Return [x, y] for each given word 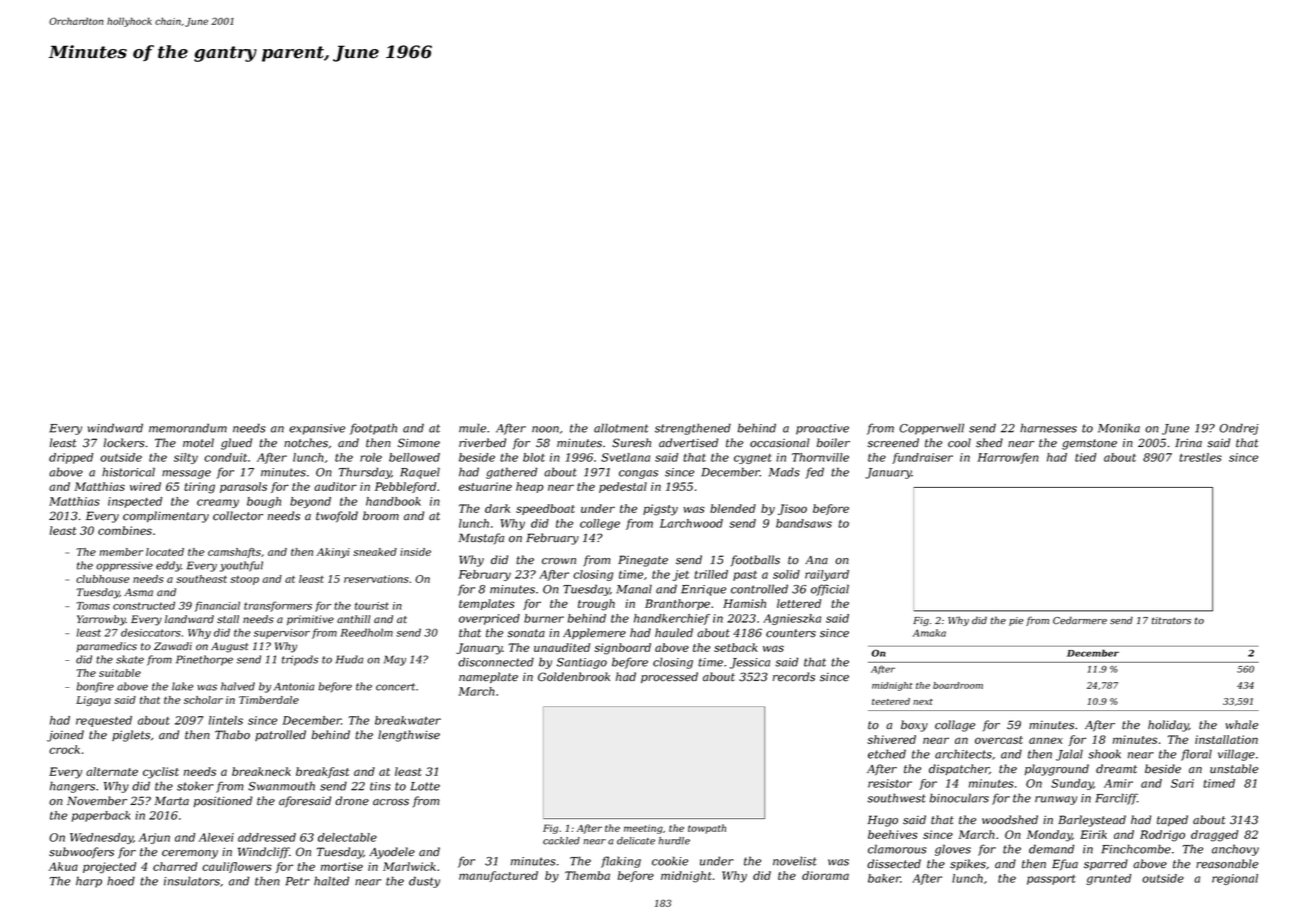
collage [955, 726]
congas [638, 474]
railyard [827, 575]
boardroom [958, 685]
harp [89, 882]
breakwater [408, 720]
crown [559, 561]
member [121, 552]
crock [64, 749]
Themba [587, 875]
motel [198, 443]
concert [395, 687]
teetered [891, 701]
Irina [1188, 442]
